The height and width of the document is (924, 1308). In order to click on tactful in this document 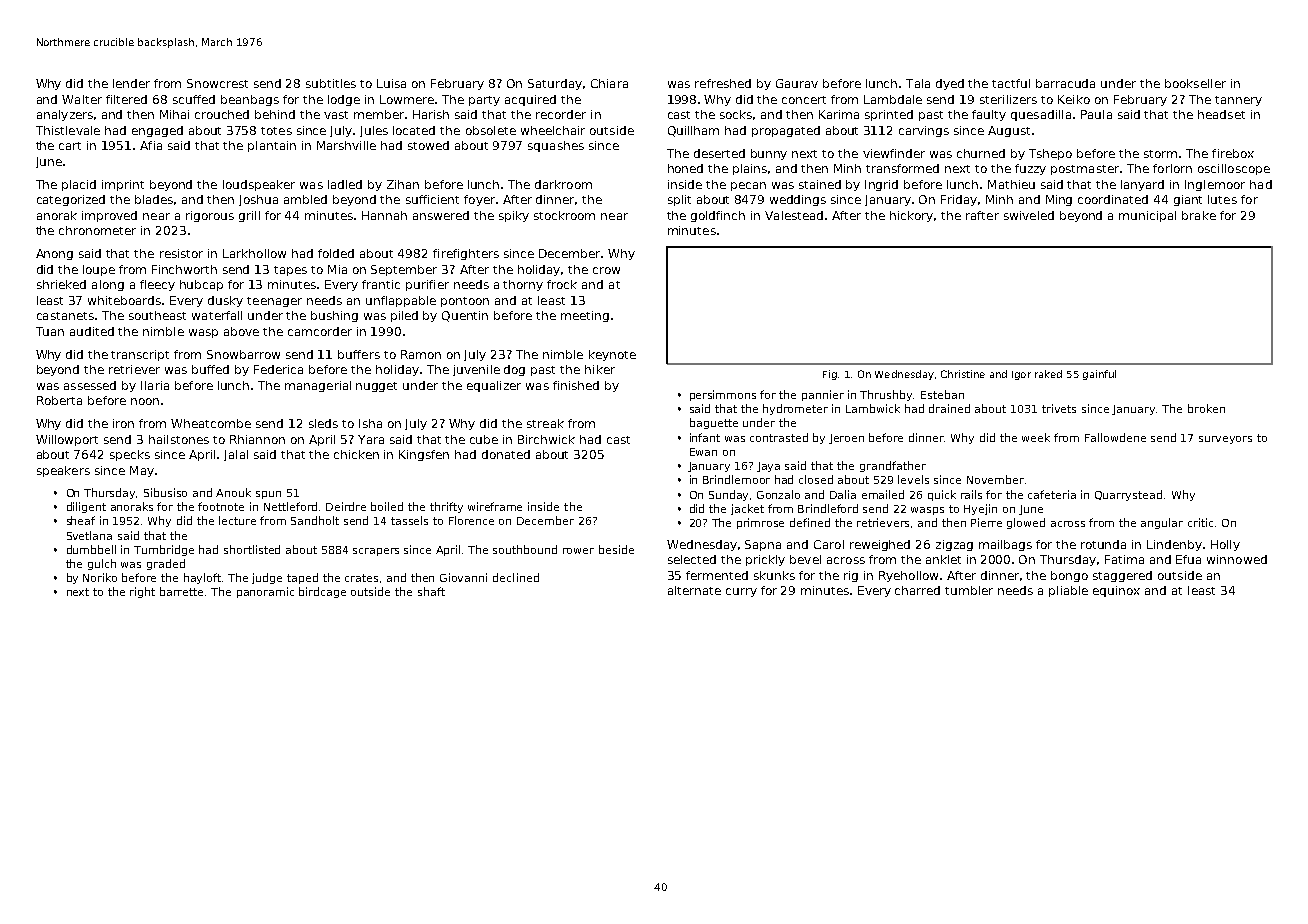, I will do `click(1011, 83)`.
